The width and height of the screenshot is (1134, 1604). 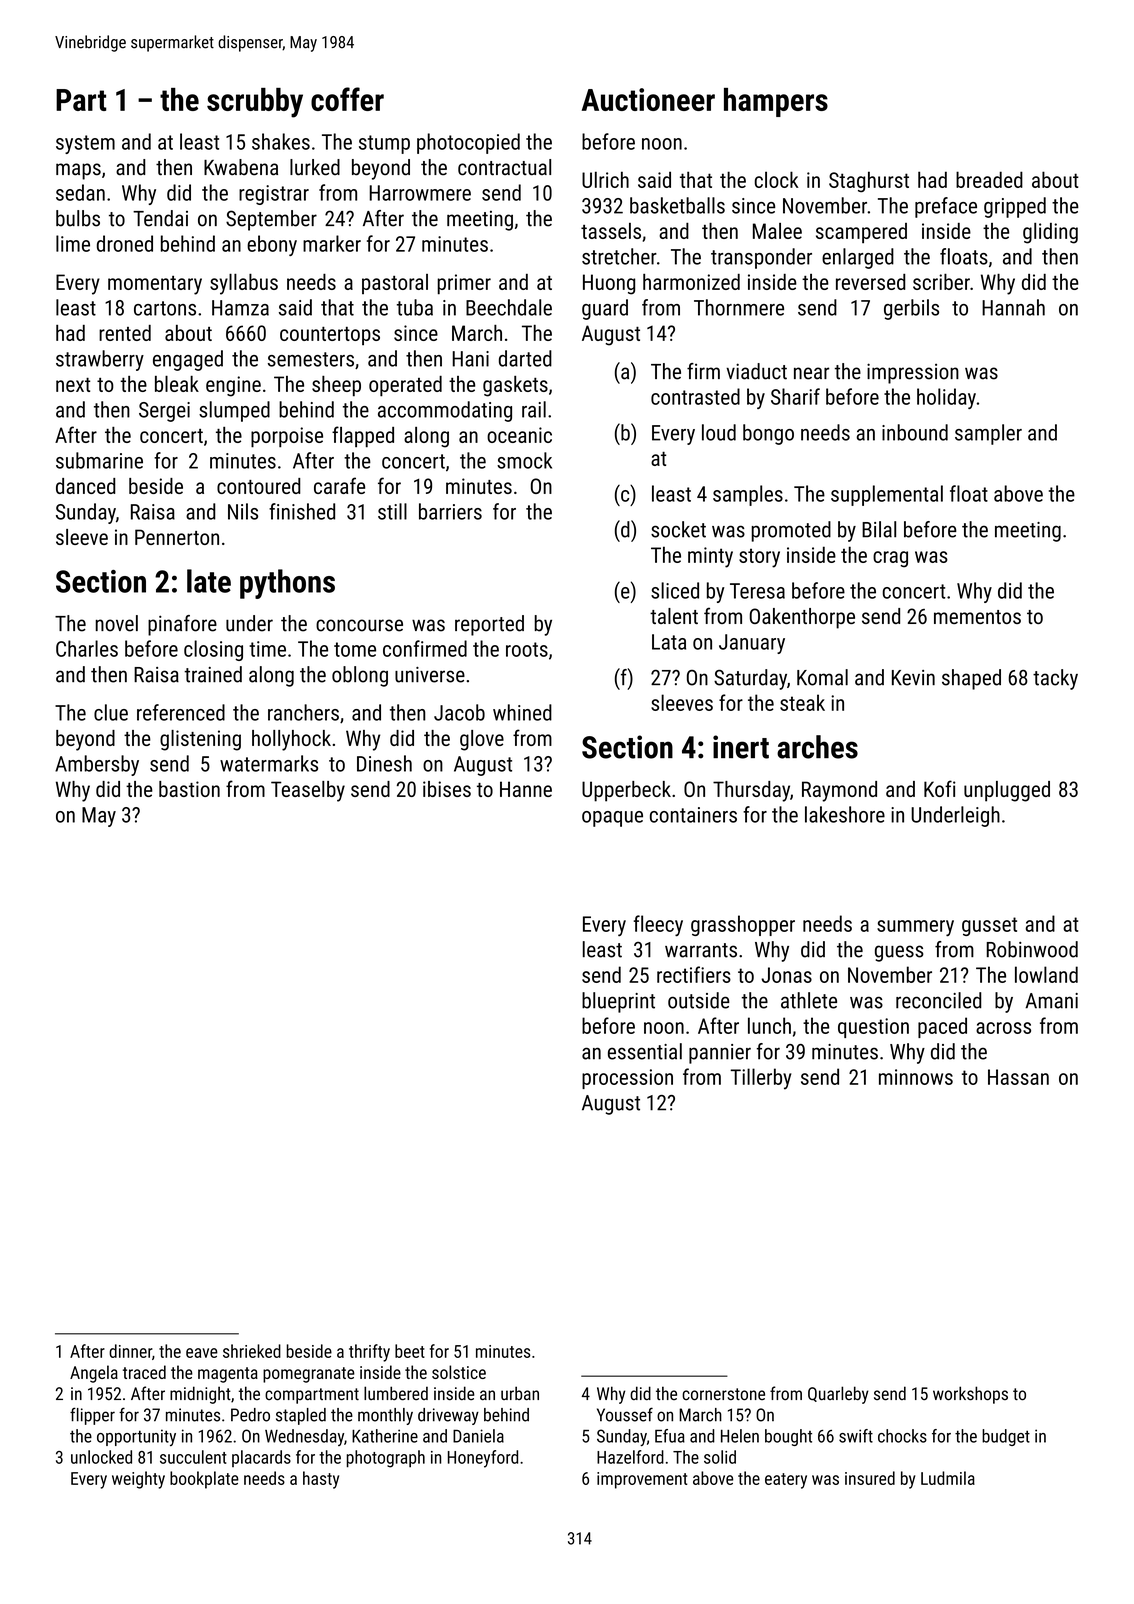 I want to click on system, so click(x=85, y=144).
